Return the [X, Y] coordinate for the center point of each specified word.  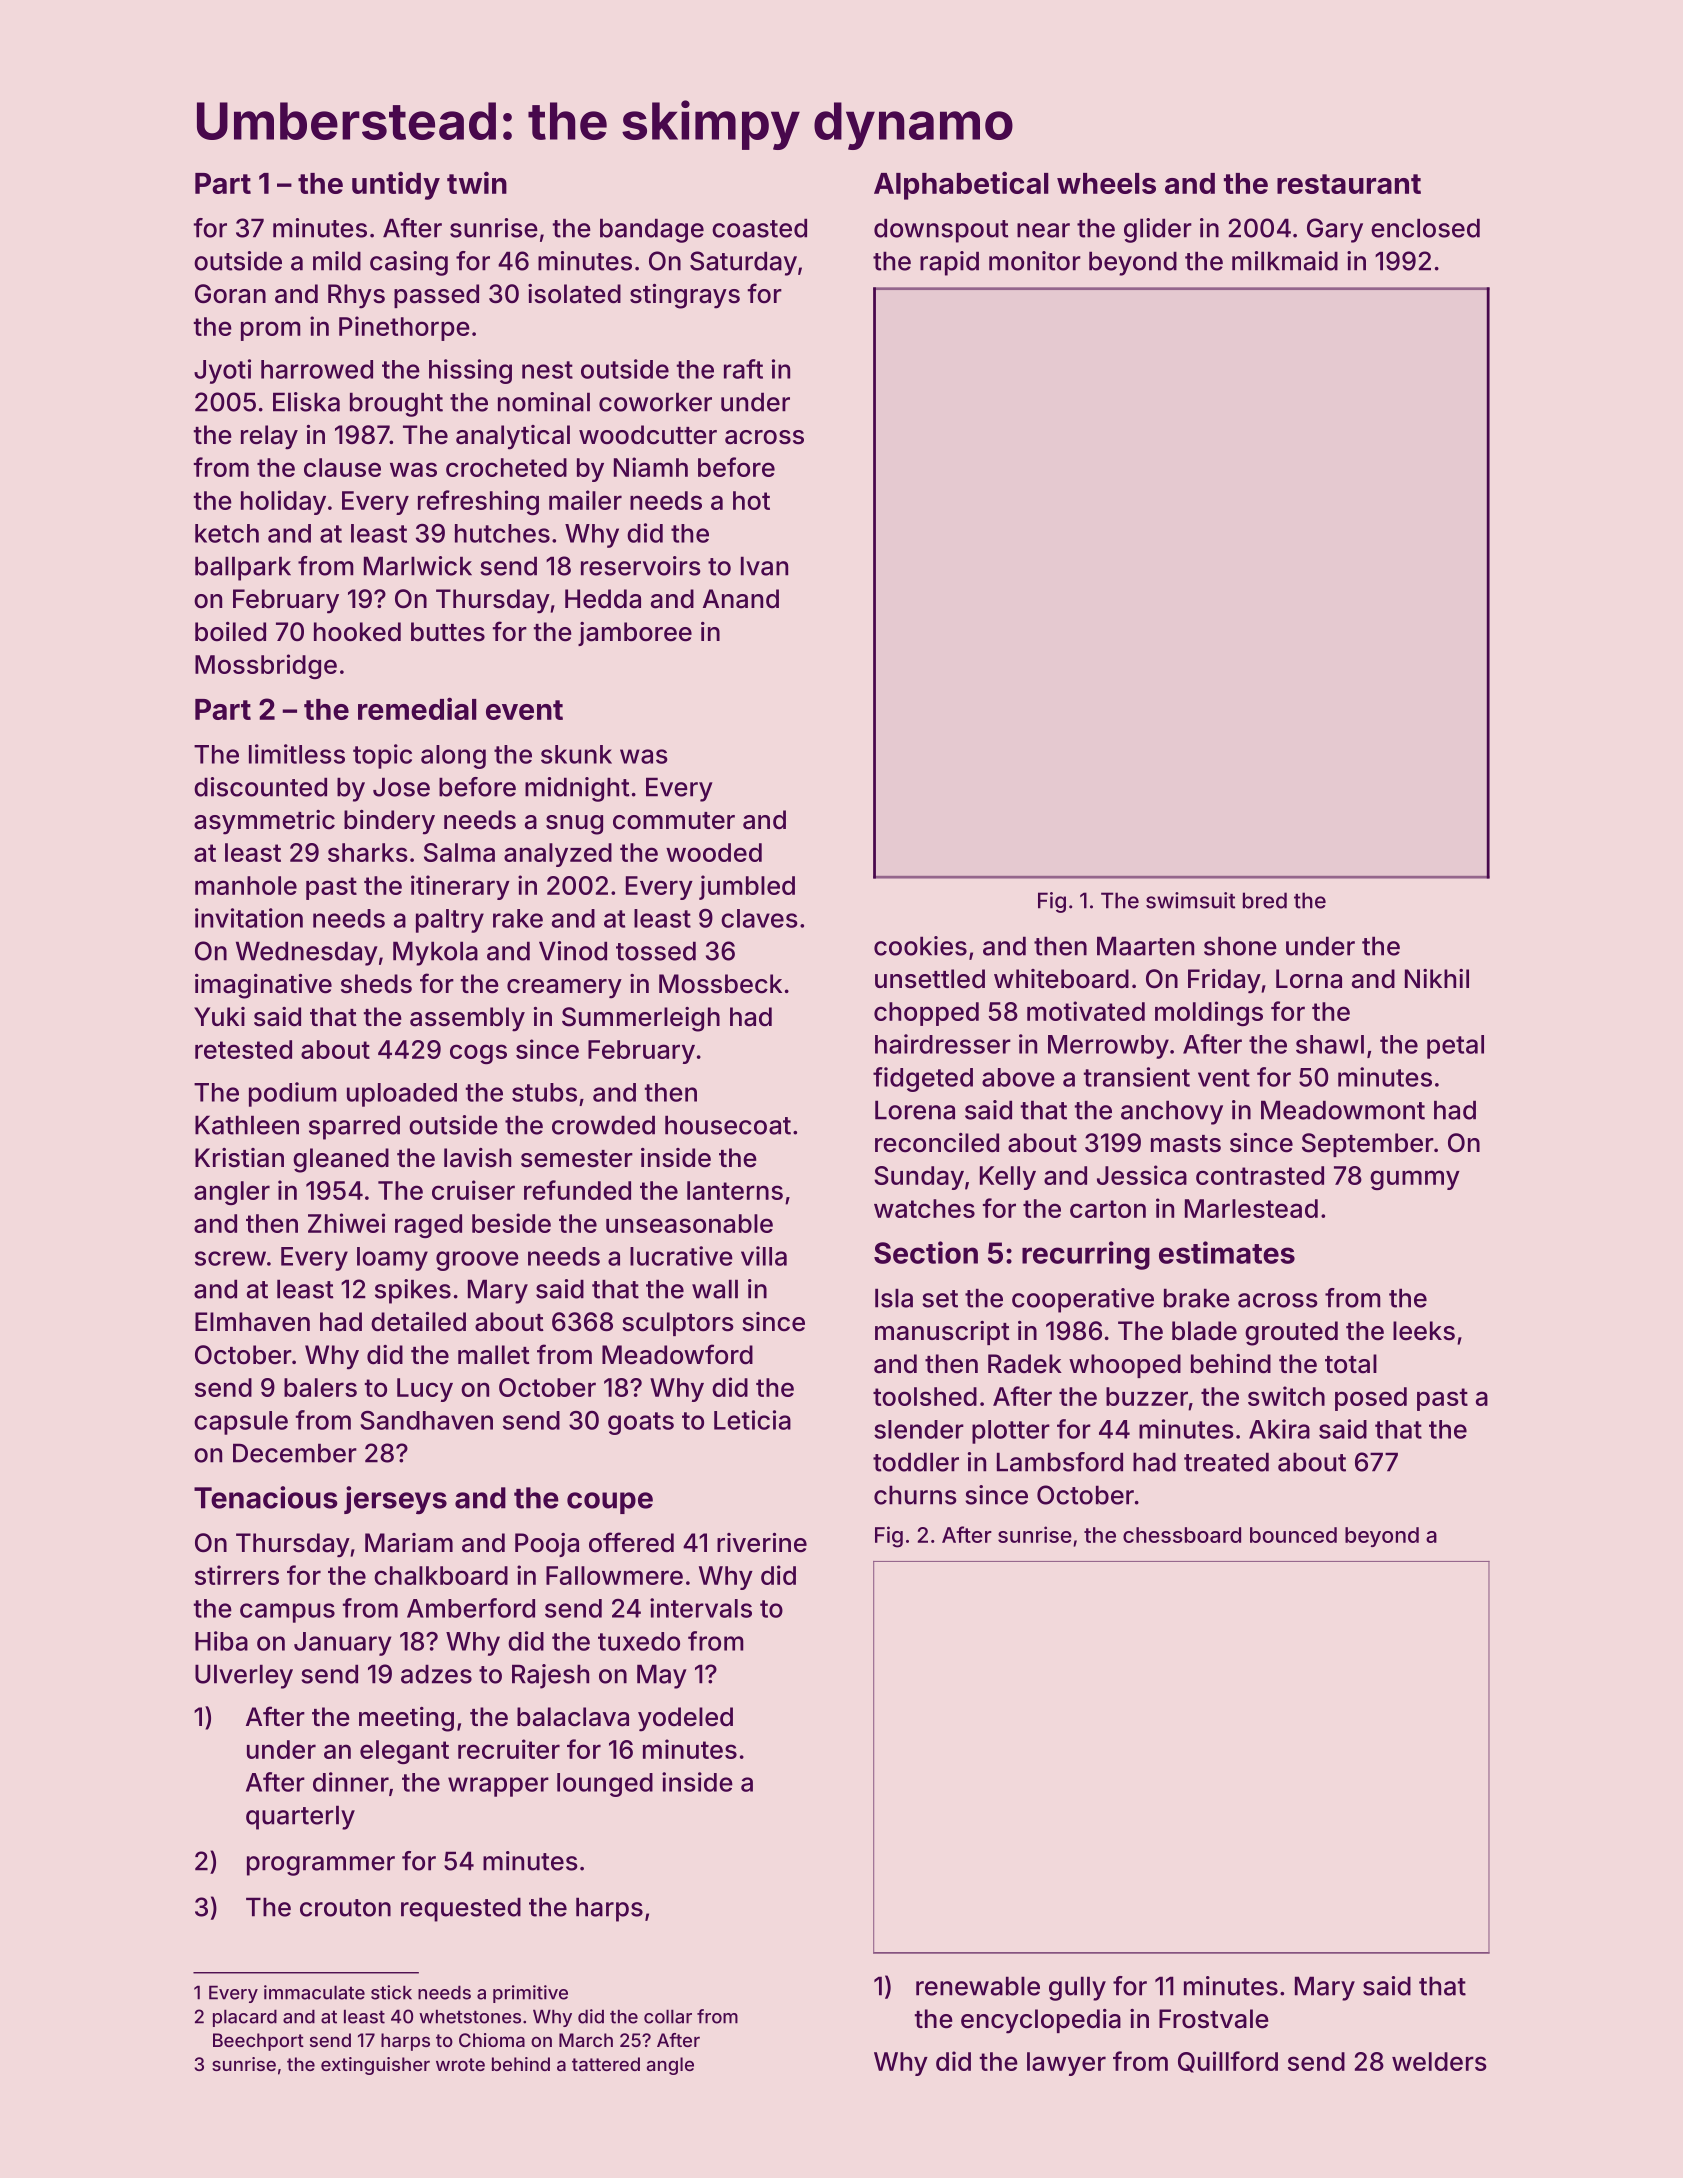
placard [245, 2018]
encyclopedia [1041, 2021]
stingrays [685, 296]
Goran [230, 294]
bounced [1293, 1535]
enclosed [1425, 228]
